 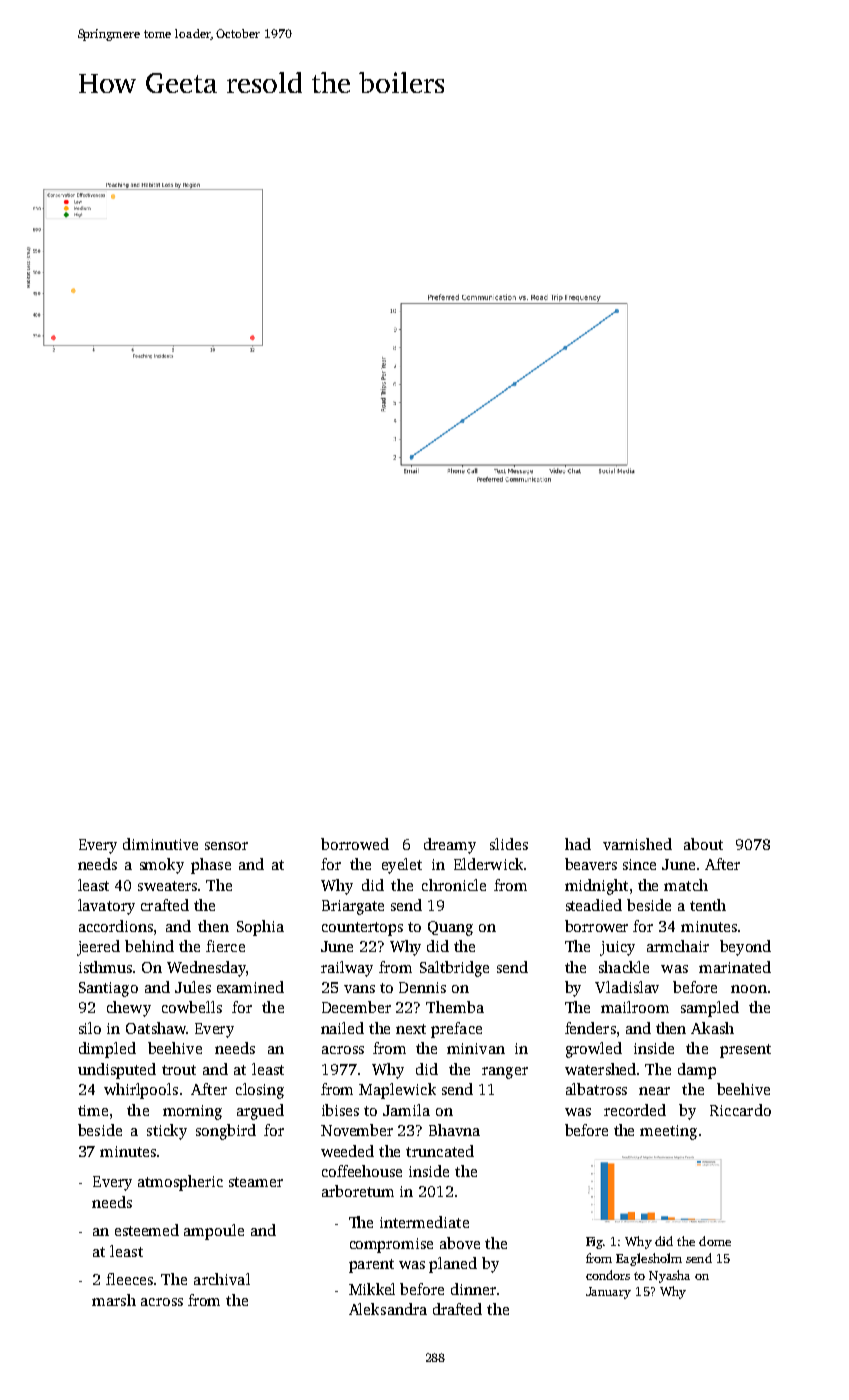 What do you see at coordinates (450, 928) in the page?
I see `Quang` at bounding box center [450, 928].
